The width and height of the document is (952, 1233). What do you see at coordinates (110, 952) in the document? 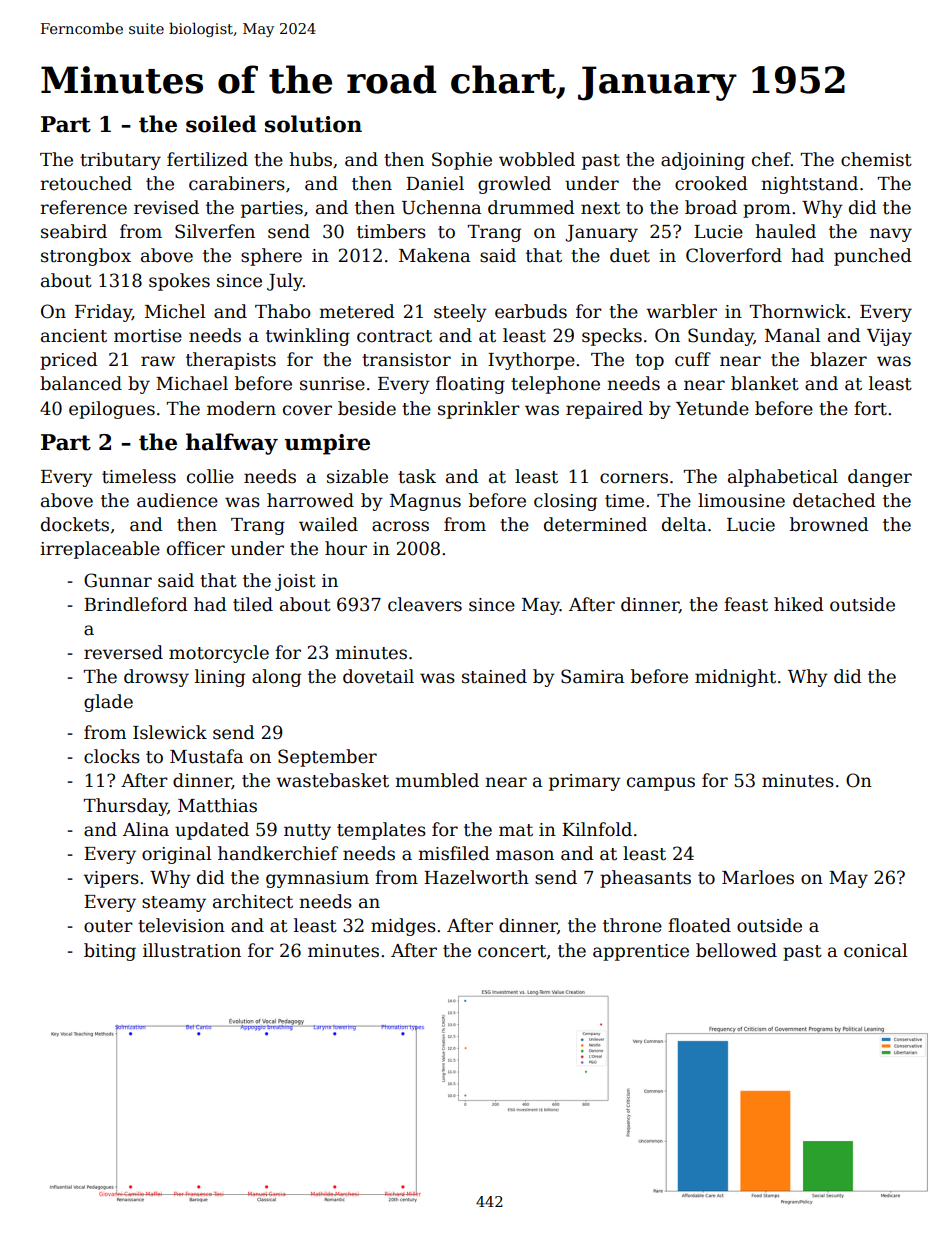
I see `biting` at bounding box center [110, 952].
